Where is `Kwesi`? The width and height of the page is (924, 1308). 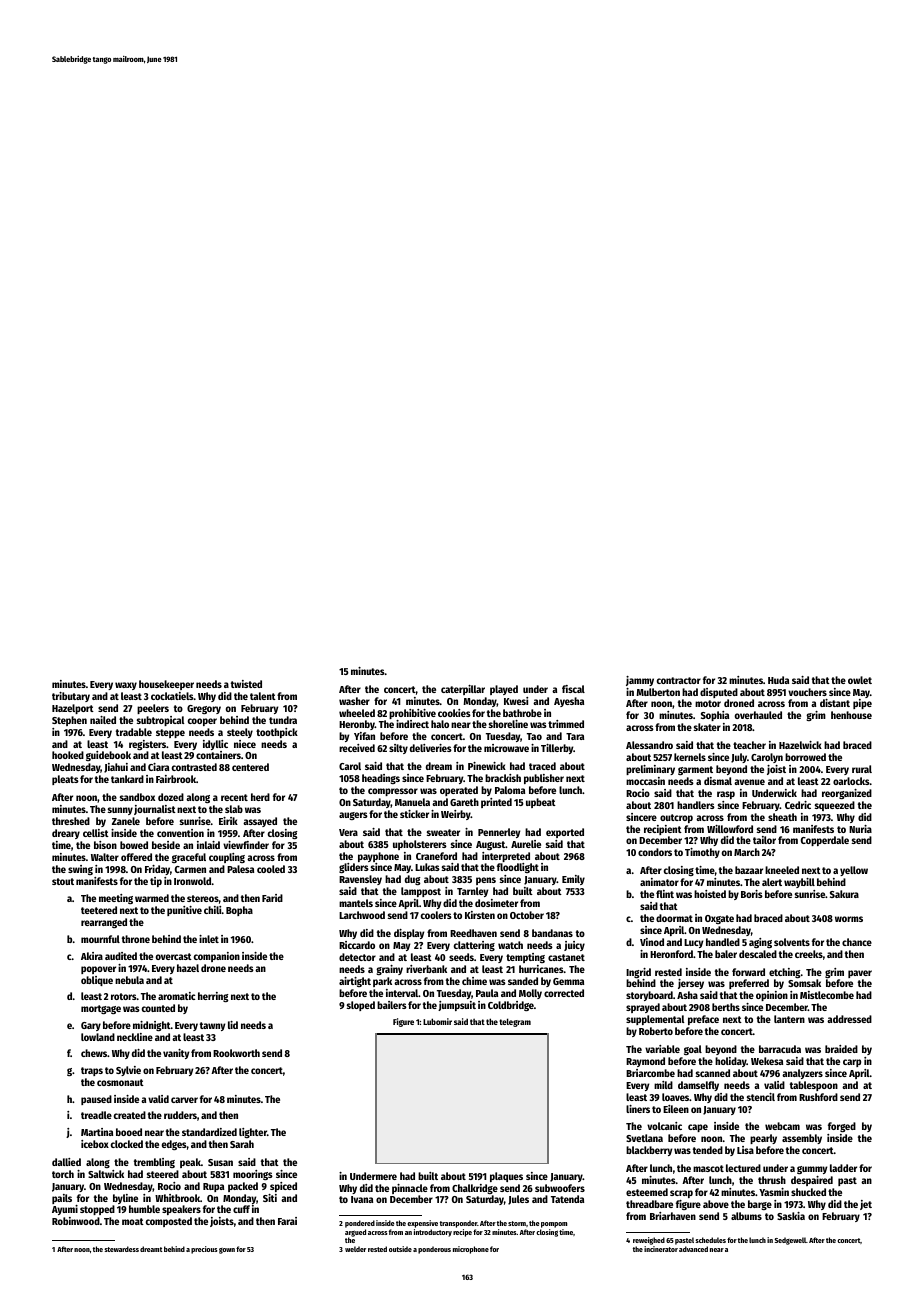
Kwesi is located at coordinates (516, 701).
